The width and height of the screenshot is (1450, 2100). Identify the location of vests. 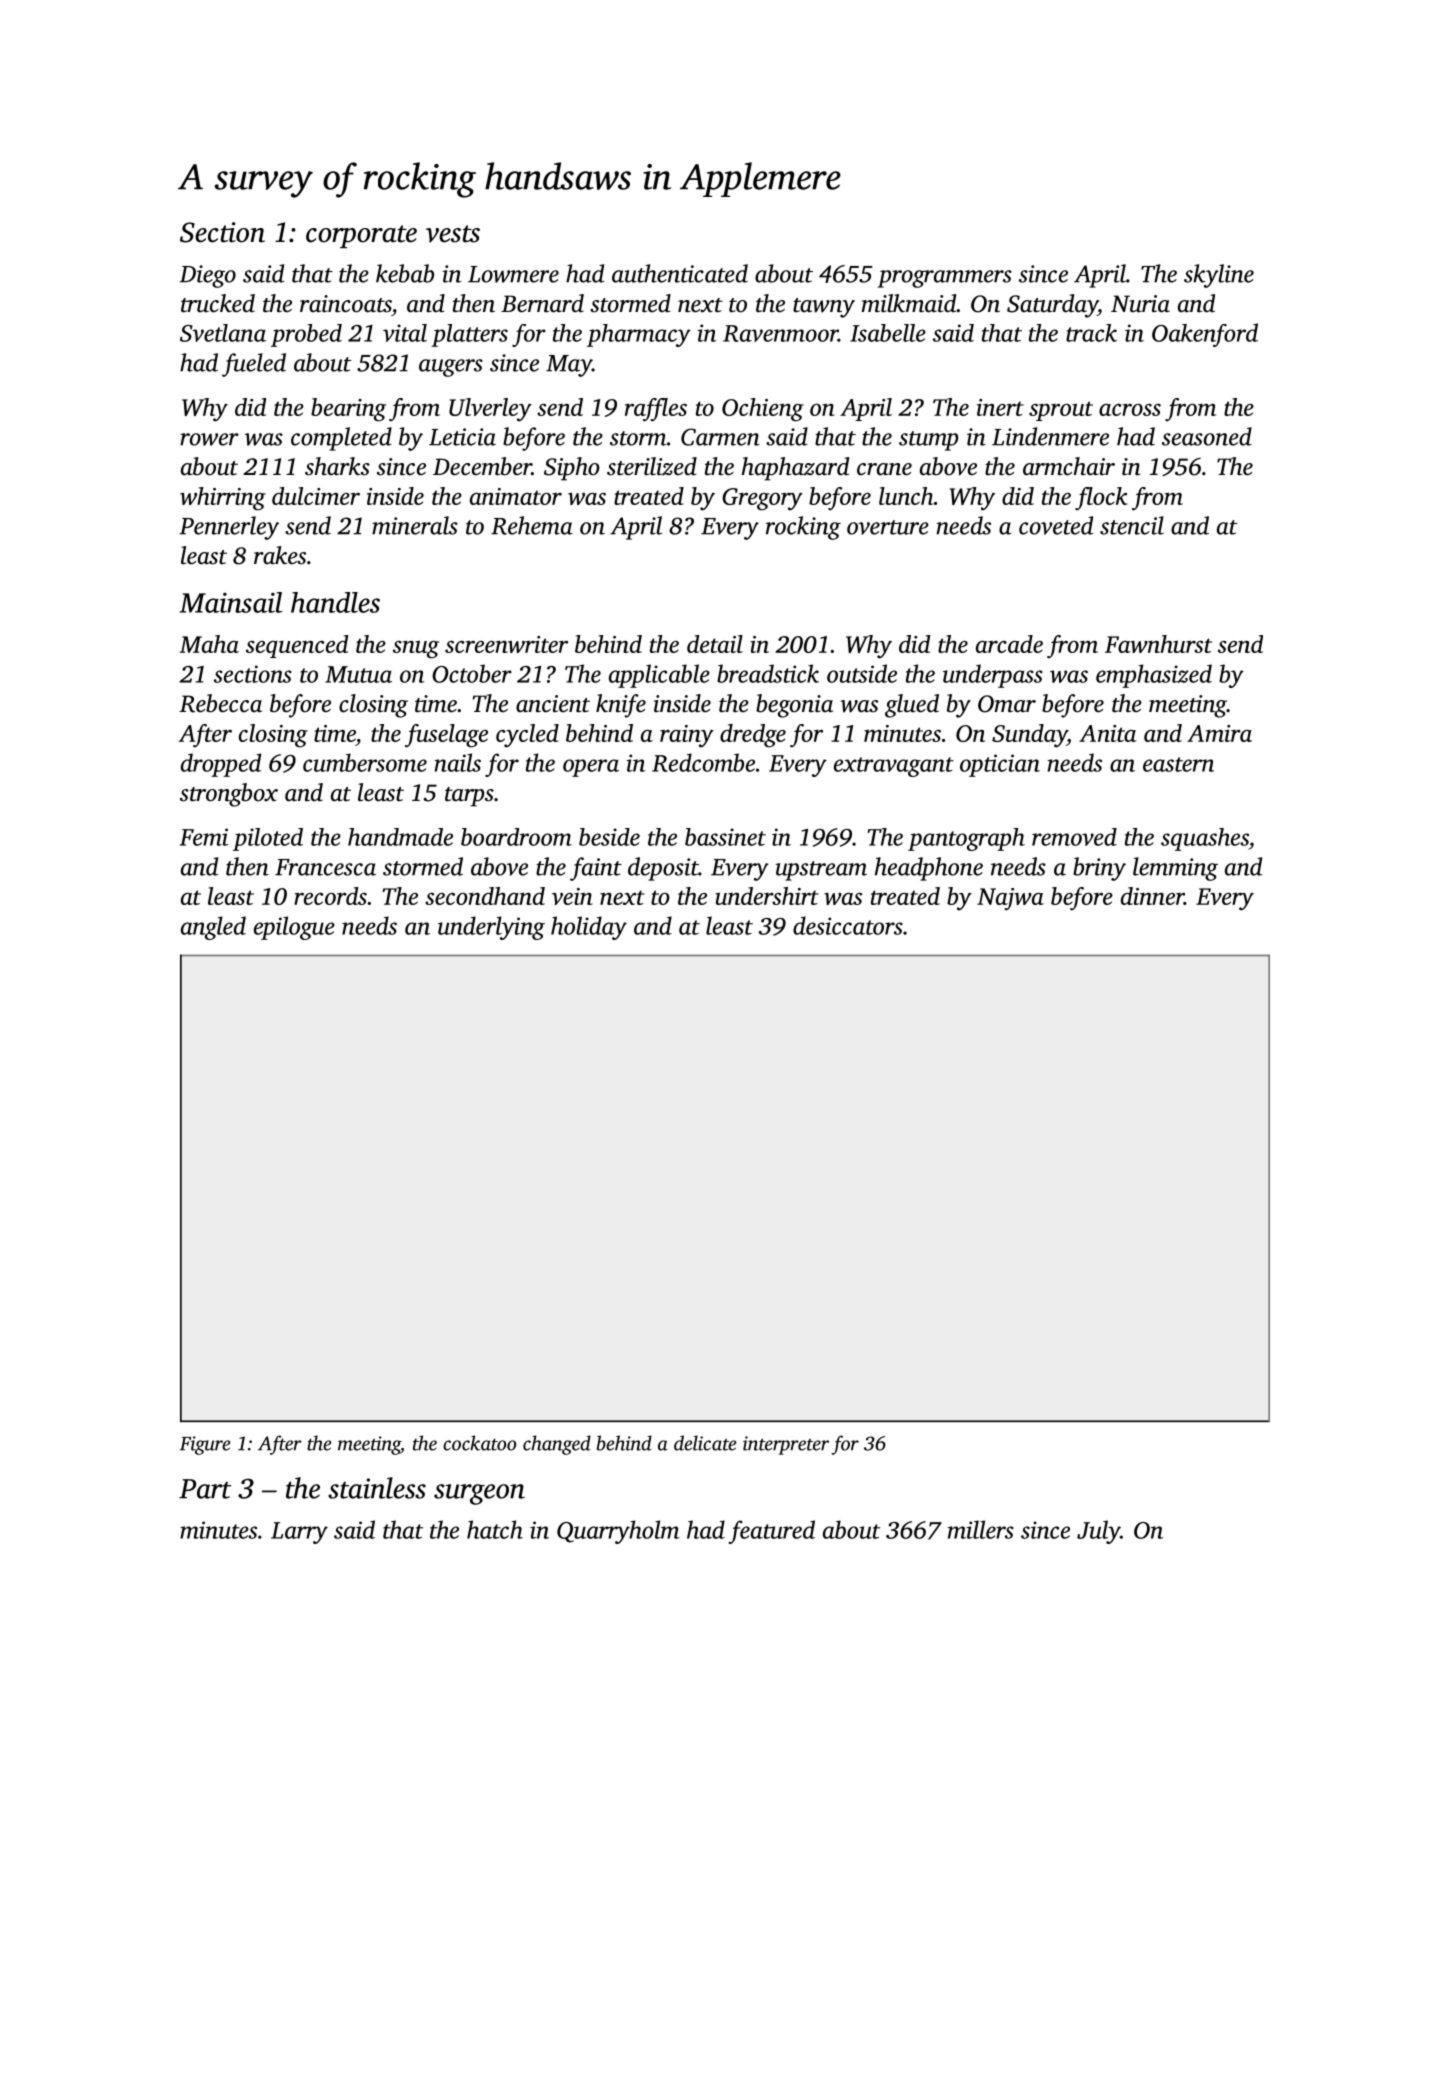
(453, 234).
